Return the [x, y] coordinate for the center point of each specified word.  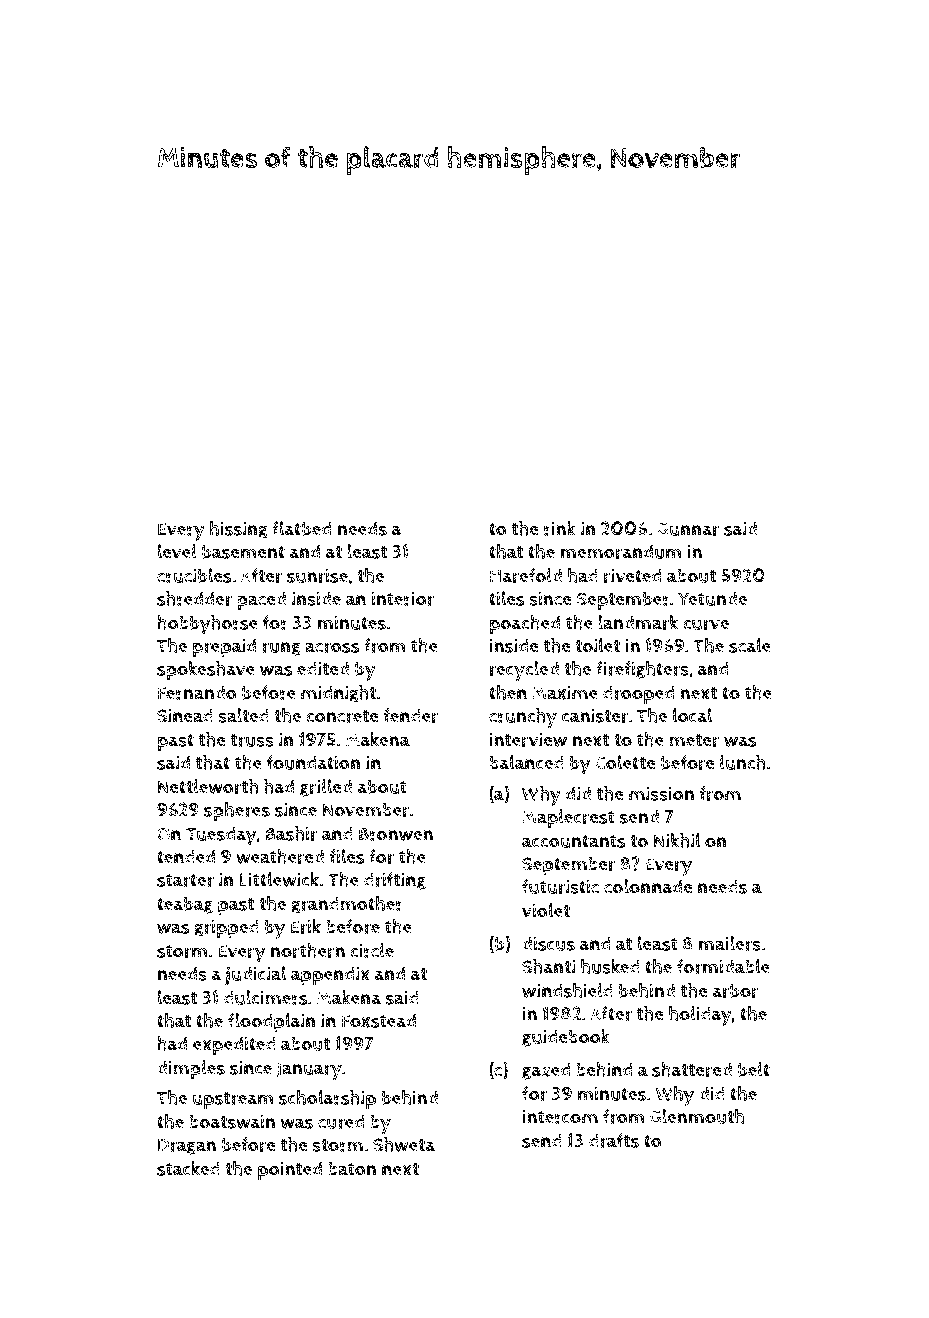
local [692, 715]
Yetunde [712, 598]
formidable [723, 966]
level [177, 551]
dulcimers [265, 997]
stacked [188, 1168]
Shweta [404, 1144]
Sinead [185, 715]
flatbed [301, 528]
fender [410, 715]
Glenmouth [697, 1116]
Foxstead [379, 1020]
